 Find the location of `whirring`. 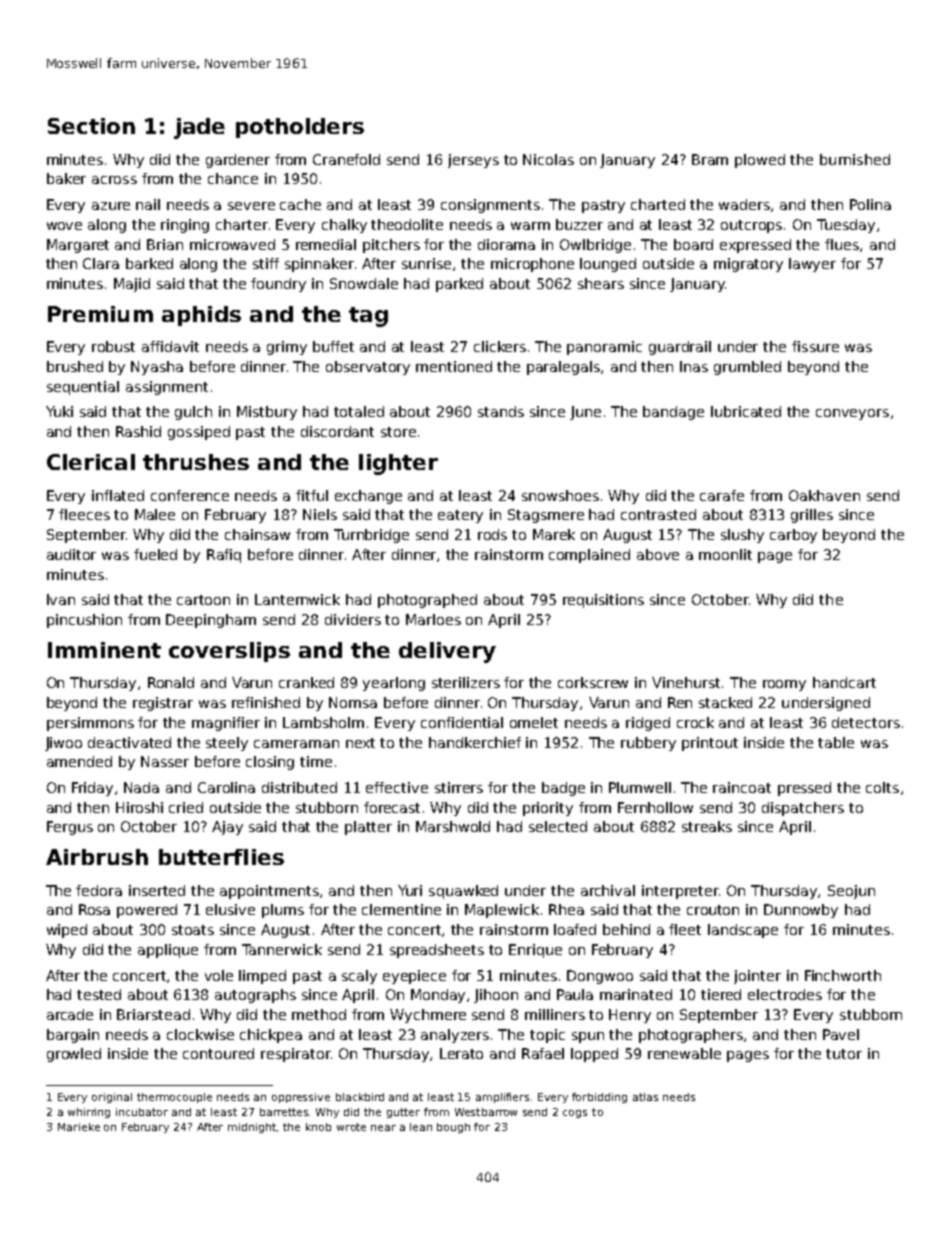

whirring is located at coordinates (89, 1113).
